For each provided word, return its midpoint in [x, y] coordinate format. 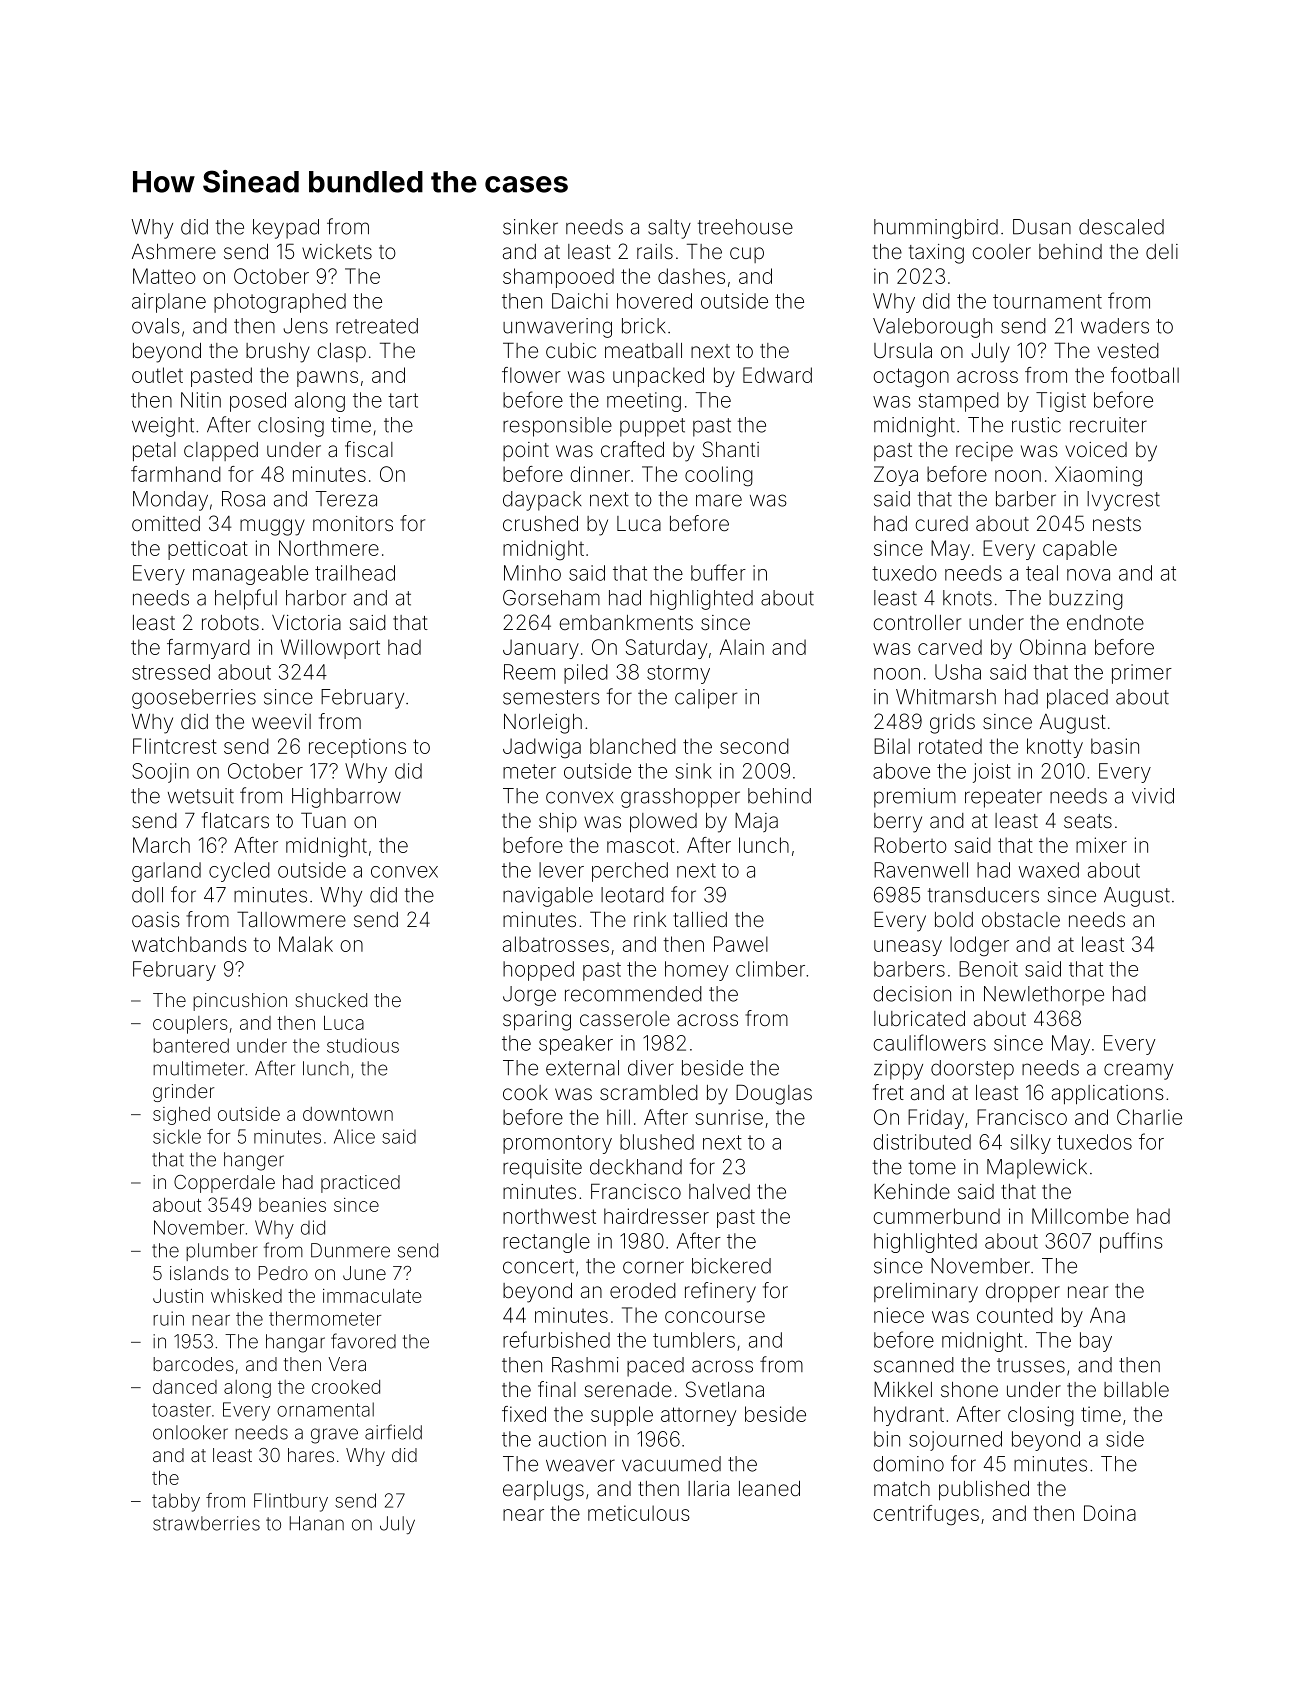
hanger [254, 1161]
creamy [1138, 1071]
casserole [625, 1018]
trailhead [355, 573]
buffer [718, 572]
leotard [632, 895]
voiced [1096, 449]
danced [185, 1387]
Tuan [323, 820]
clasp [341, 352]
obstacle [1021, 919]
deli [1162, 251]
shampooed [558, 278]
